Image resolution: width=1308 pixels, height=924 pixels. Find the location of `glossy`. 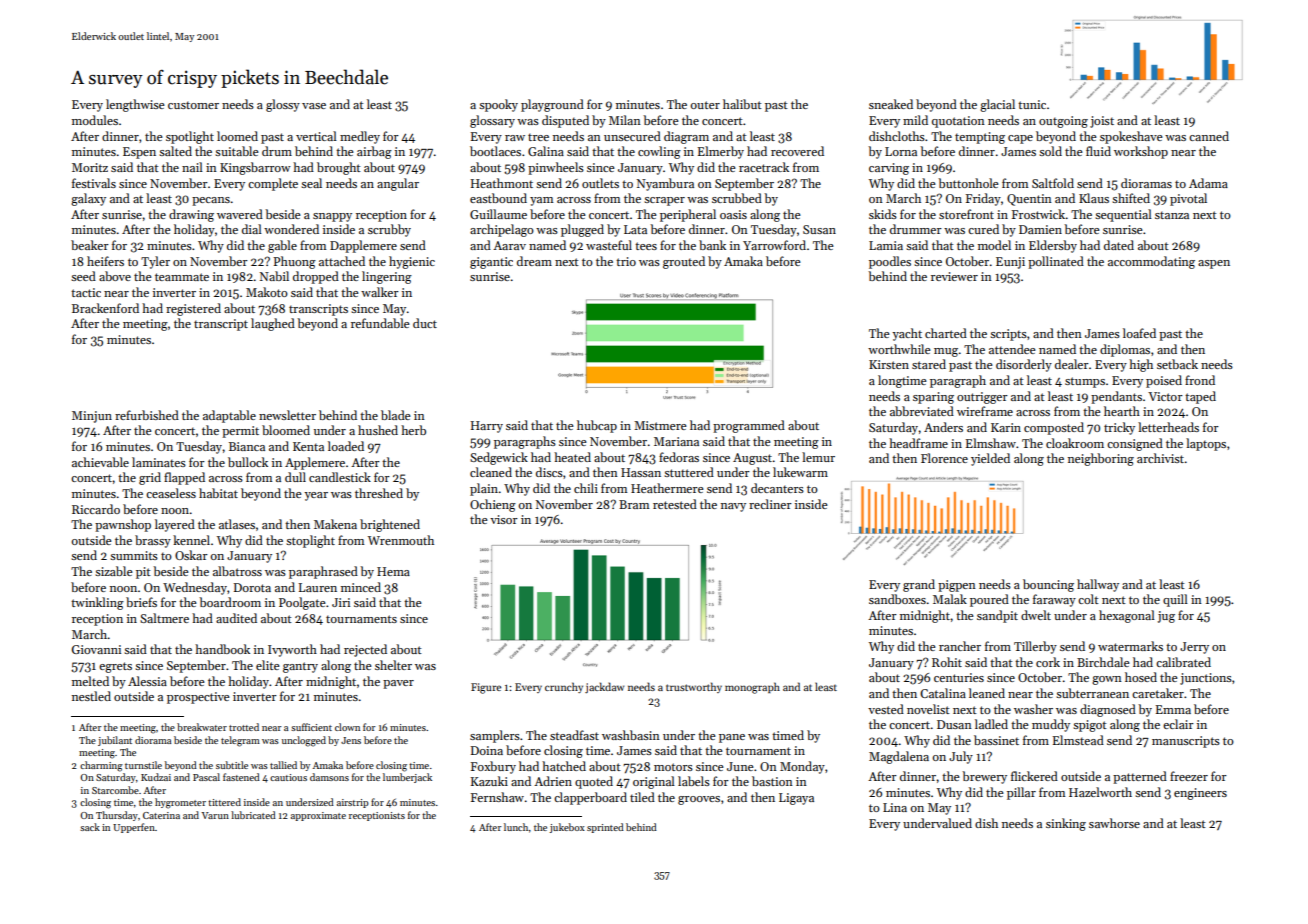

glossy is located at coordinates (283, 105).
